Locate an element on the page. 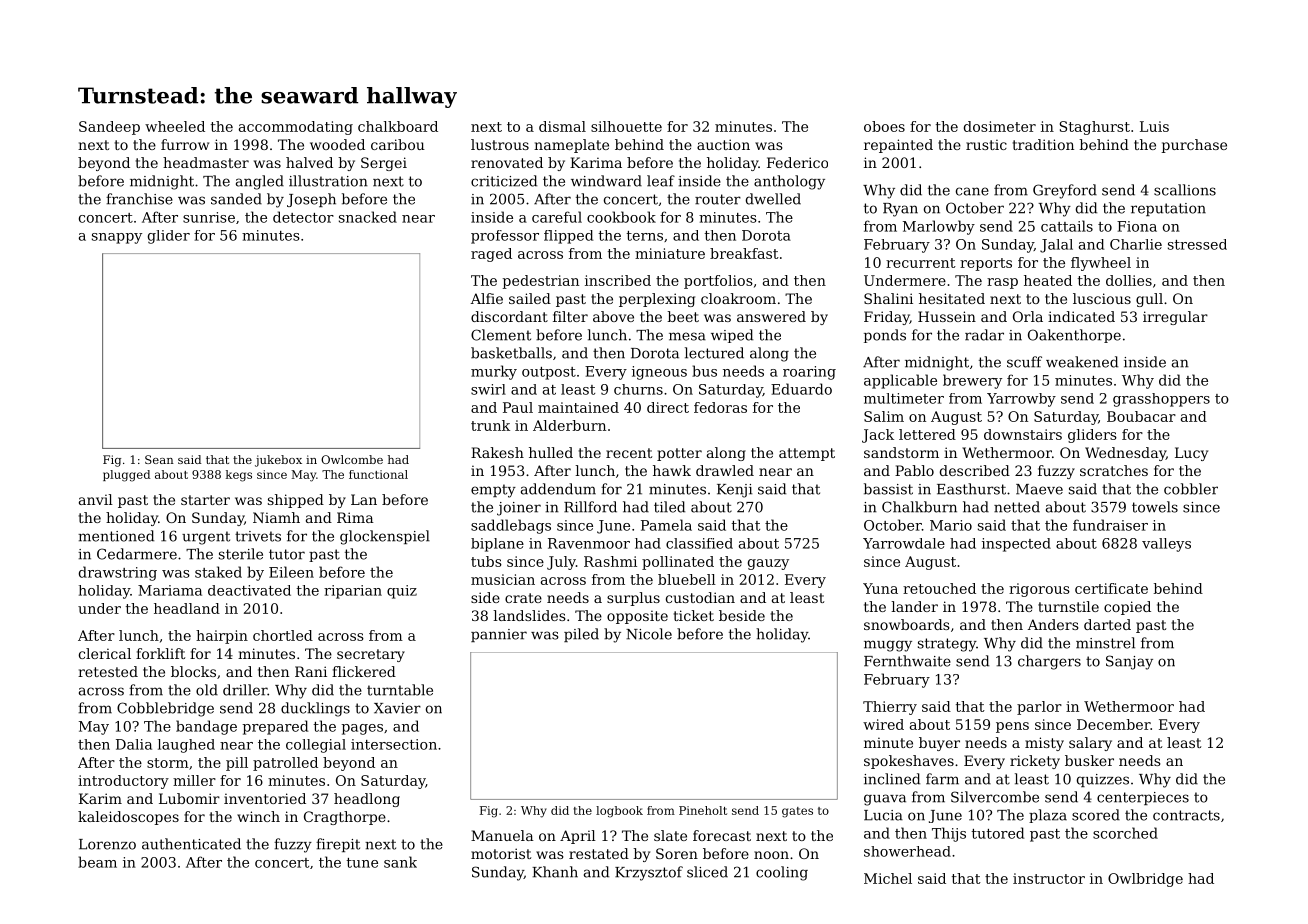  December is located at coordinates (1113, 724).
